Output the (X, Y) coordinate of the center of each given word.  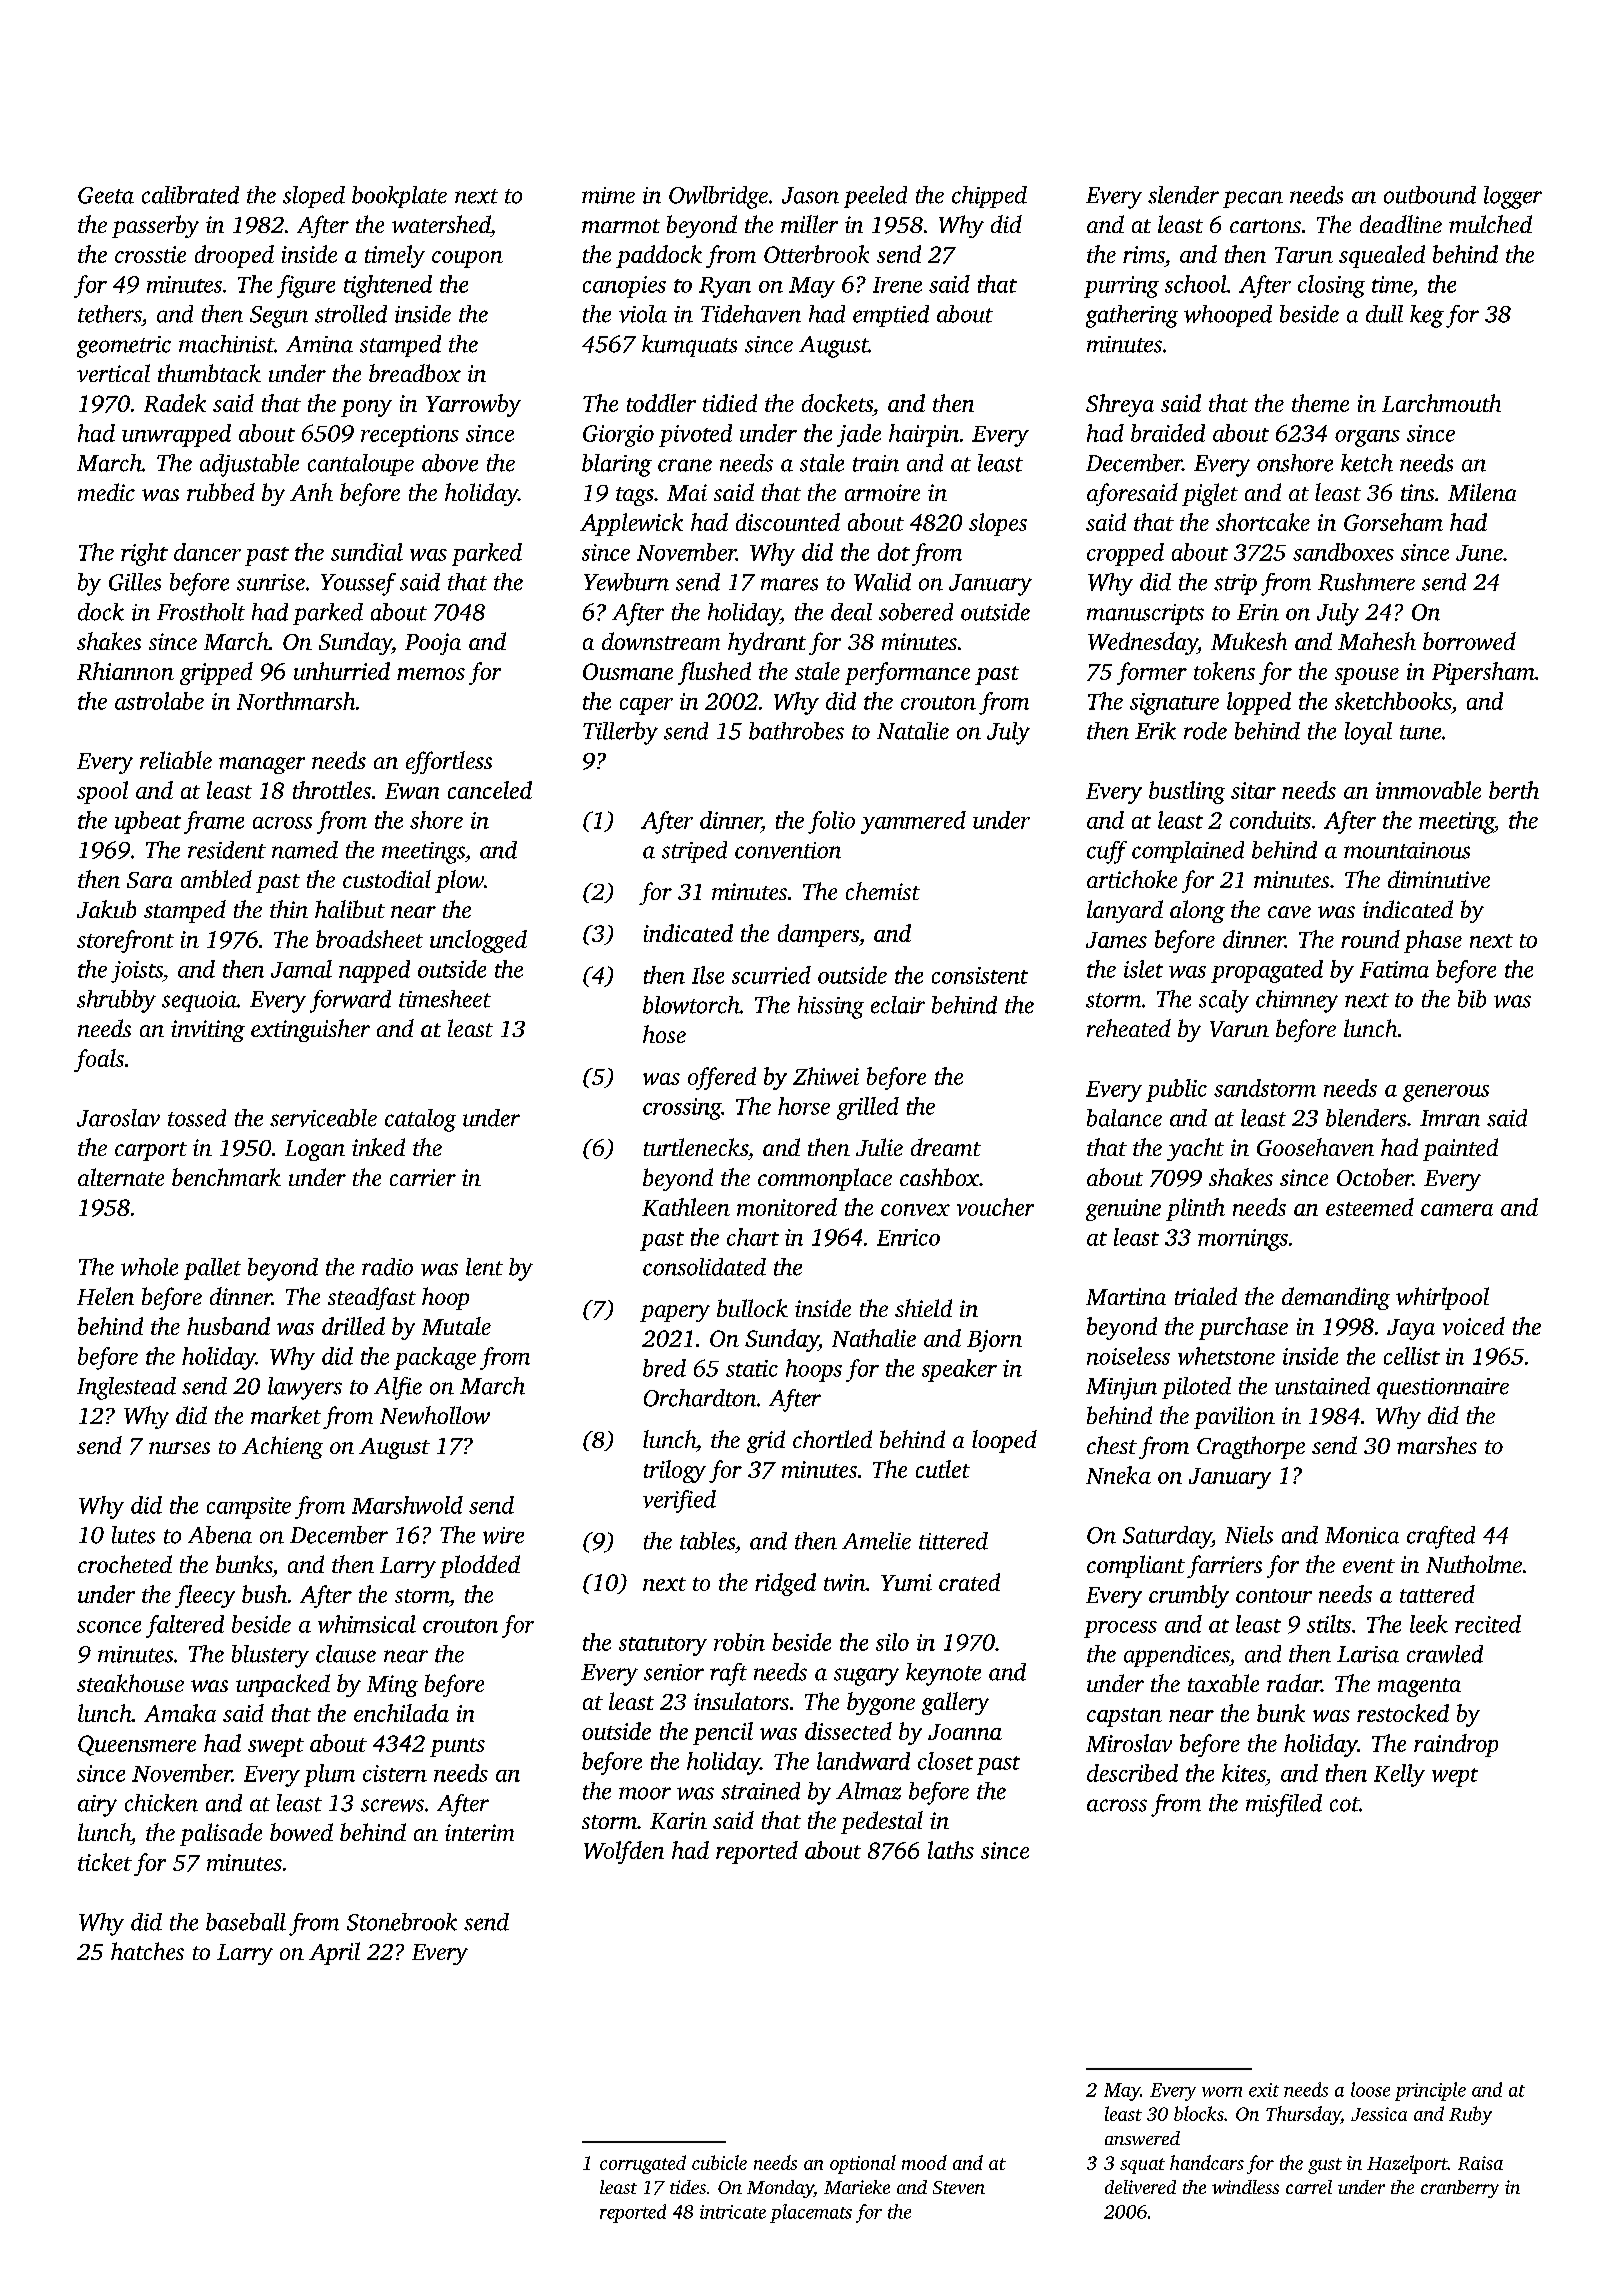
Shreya (1120, 405)
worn (1222, 2092)
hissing (831, 1007)
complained (1188, 852)
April (334, 1953)
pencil (723, 1733)
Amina (319, 344)
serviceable (323, 1118)
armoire (882, 492)
